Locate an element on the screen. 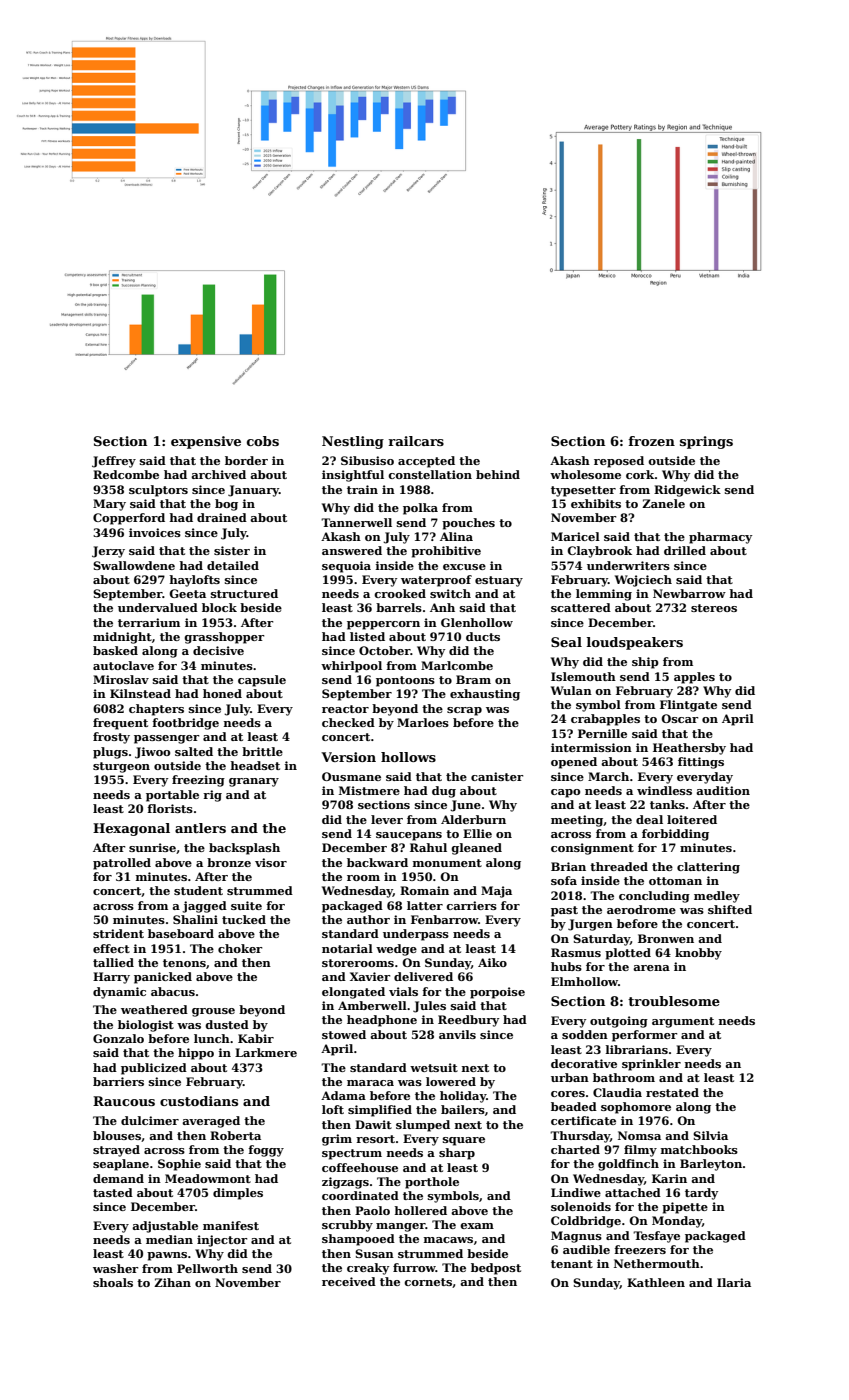  slumped is located at coordinates (423, 1126).
